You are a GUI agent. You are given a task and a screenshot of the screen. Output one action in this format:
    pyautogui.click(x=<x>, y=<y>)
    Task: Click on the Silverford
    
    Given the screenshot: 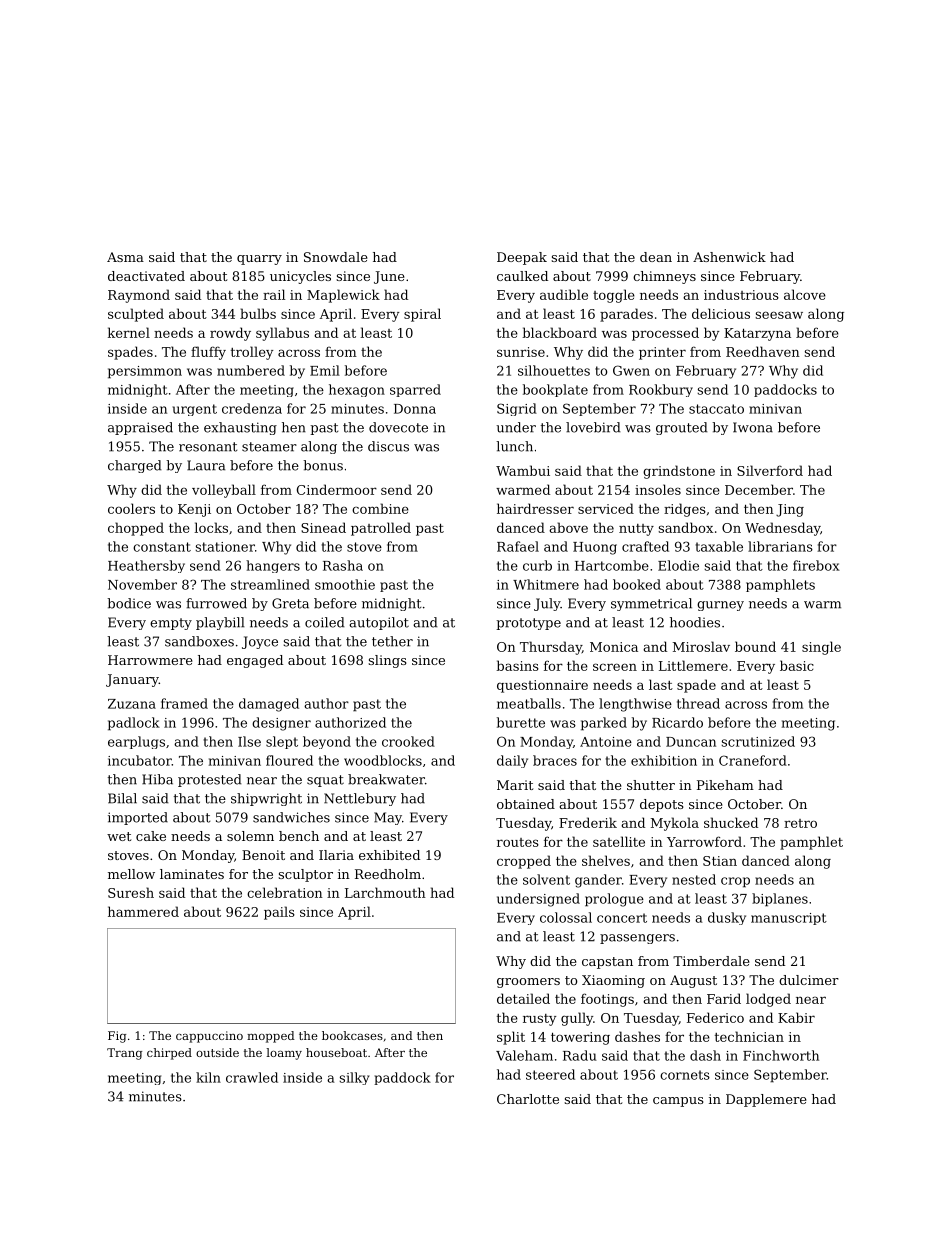 What is the action you would take?
    pyautogui.click(x=770, y=470)
